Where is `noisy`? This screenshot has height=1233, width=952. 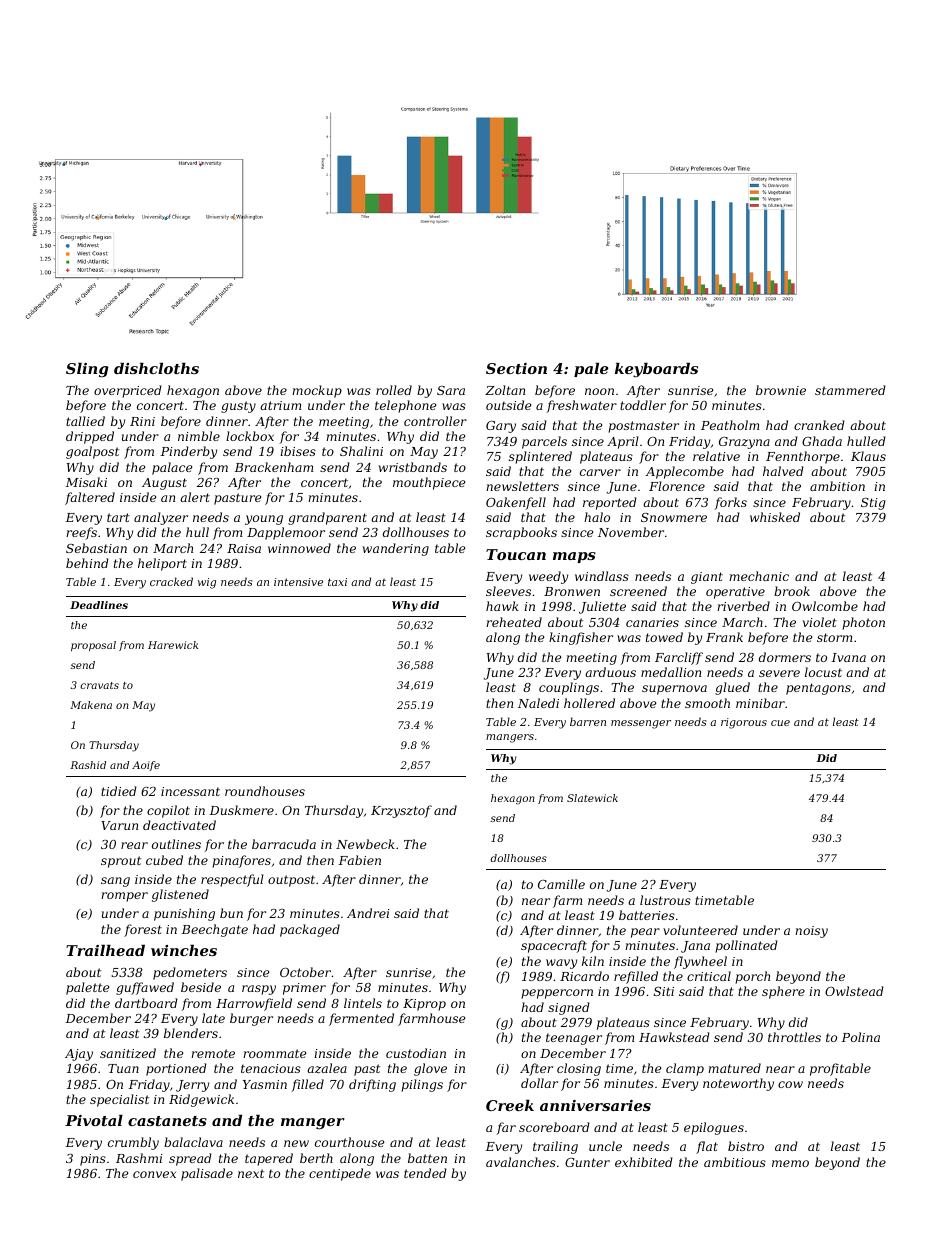 noisy is located at coordinates (811, 932).
